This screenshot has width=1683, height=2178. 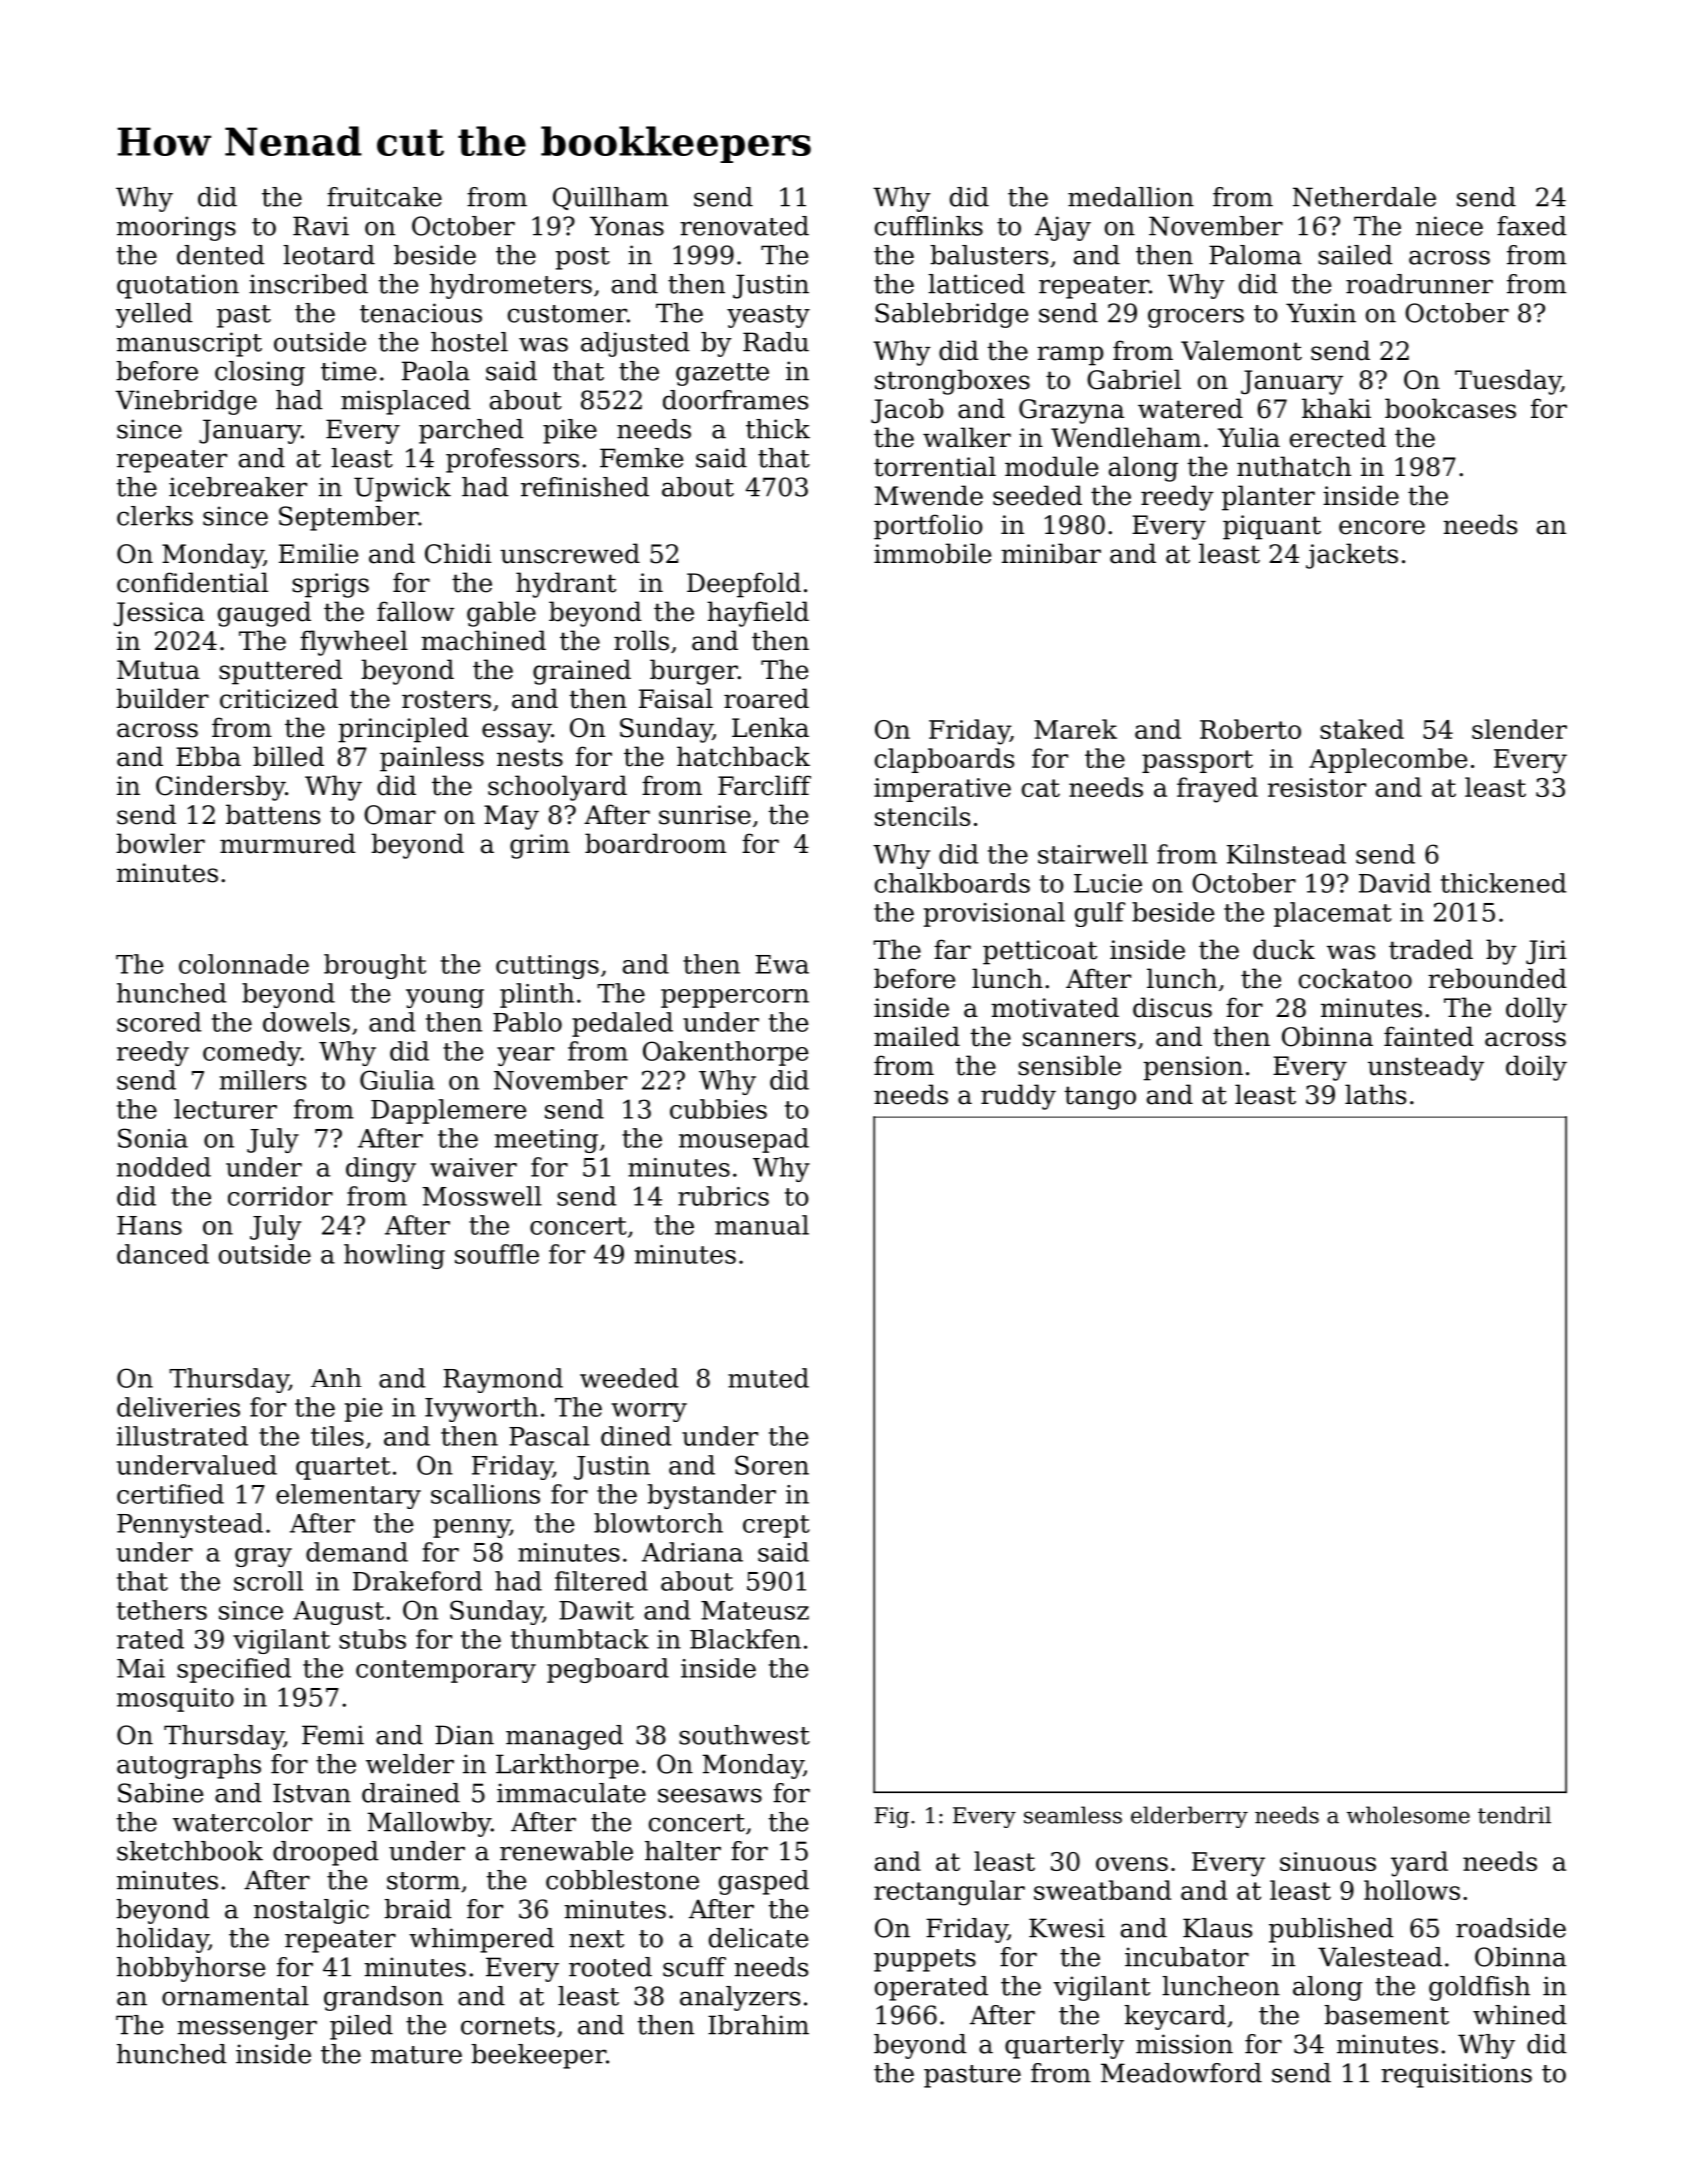 I want to click on imperative, so click(x=942, y=790).
